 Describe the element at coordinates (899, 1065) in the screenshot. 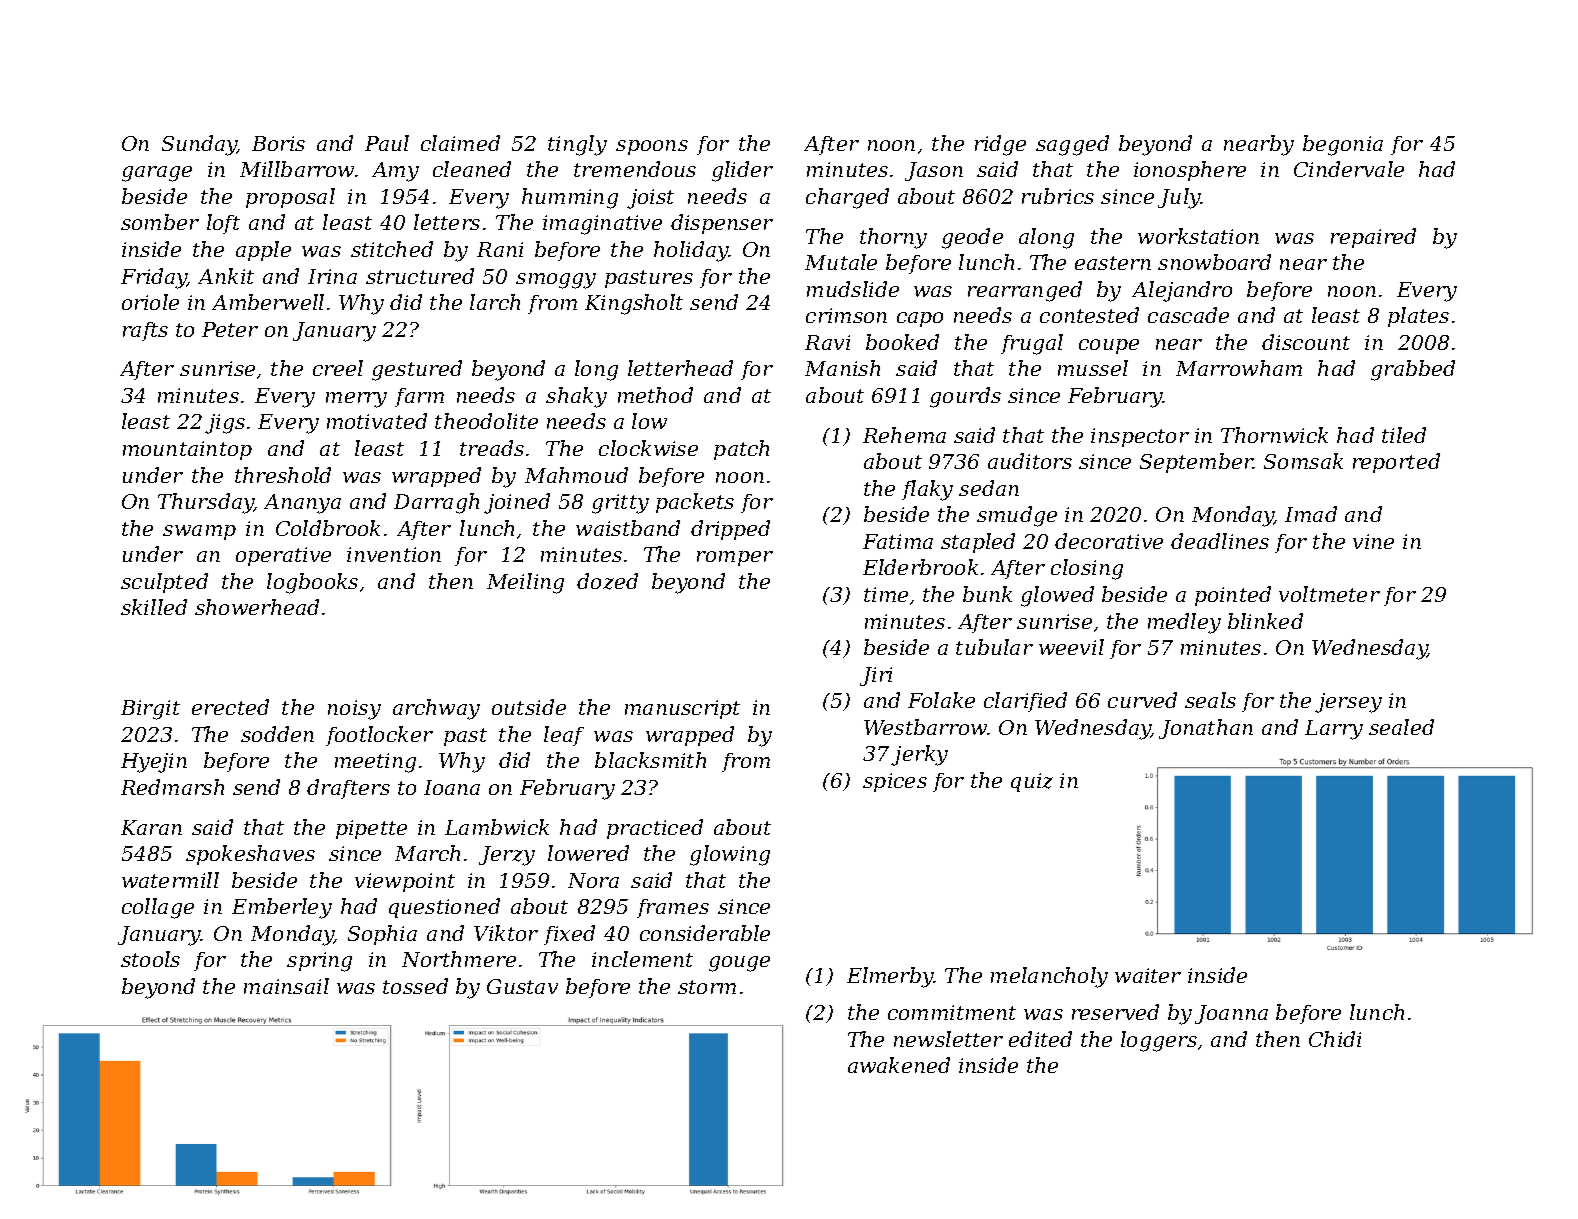

I see `awakened` at that location.
